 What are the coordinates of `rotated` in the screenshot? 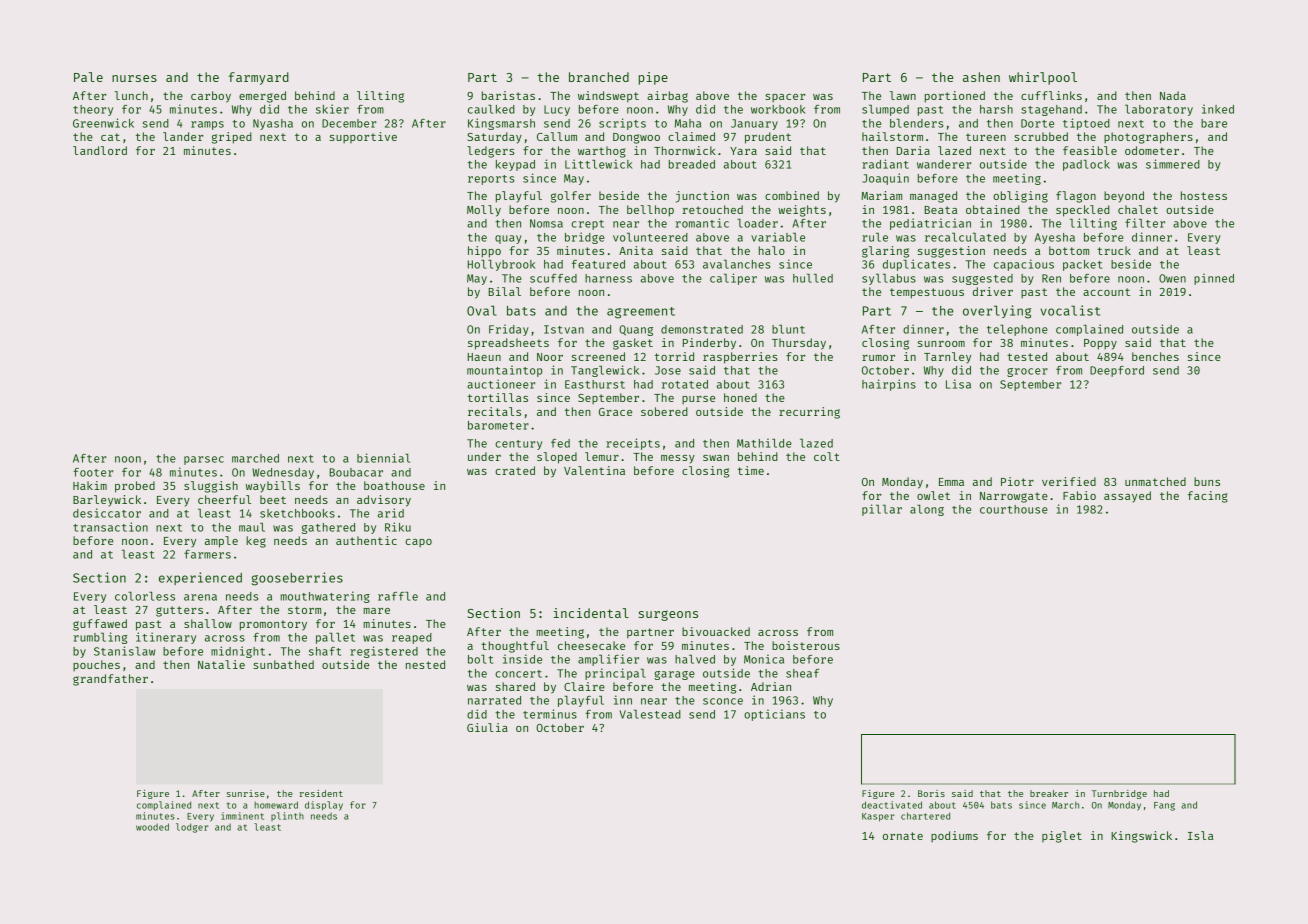 It's located at (685, 384).
